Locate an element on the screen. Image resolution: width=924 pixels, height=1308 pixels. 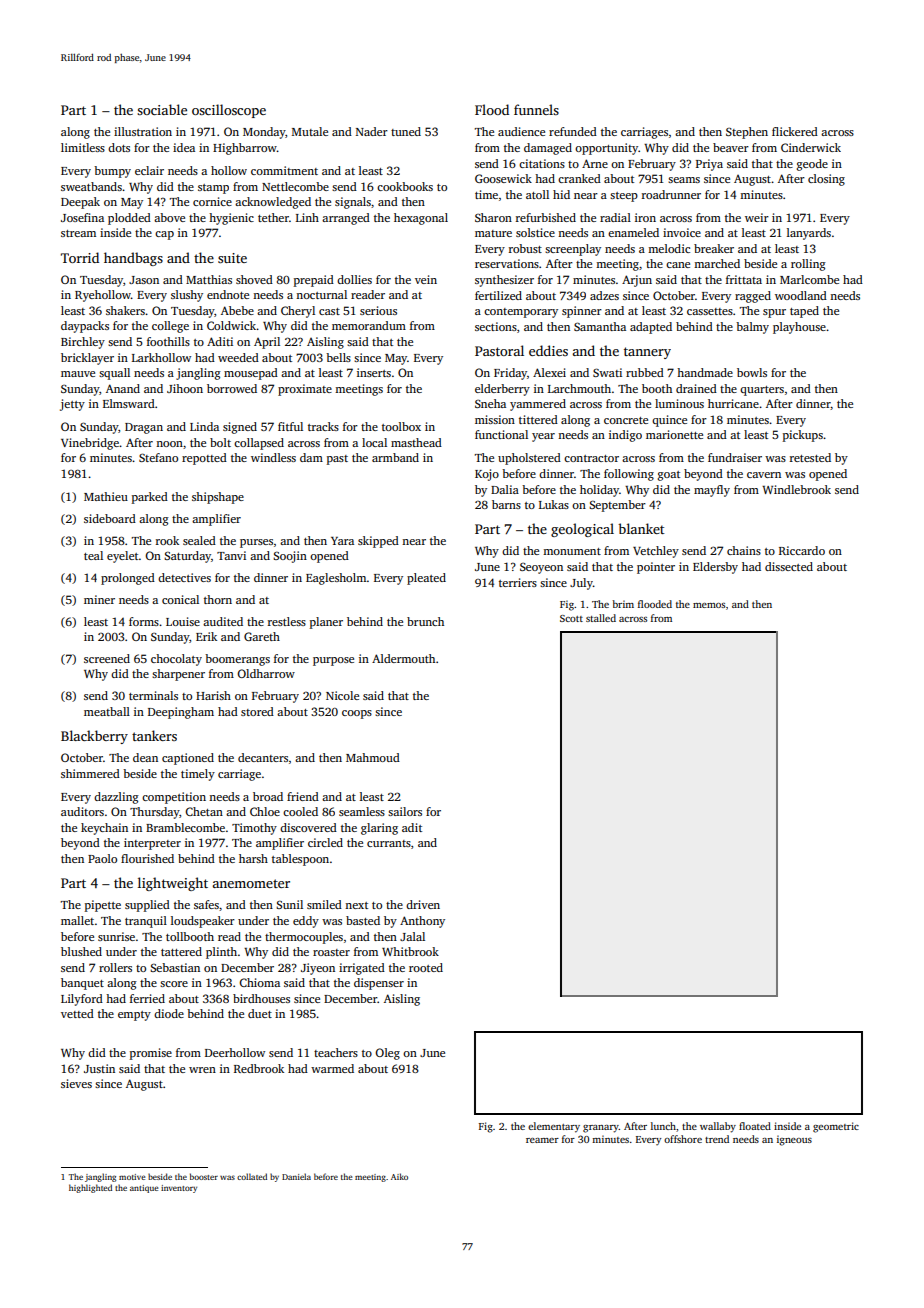
Arjun is located at coordinates (637, 281).
